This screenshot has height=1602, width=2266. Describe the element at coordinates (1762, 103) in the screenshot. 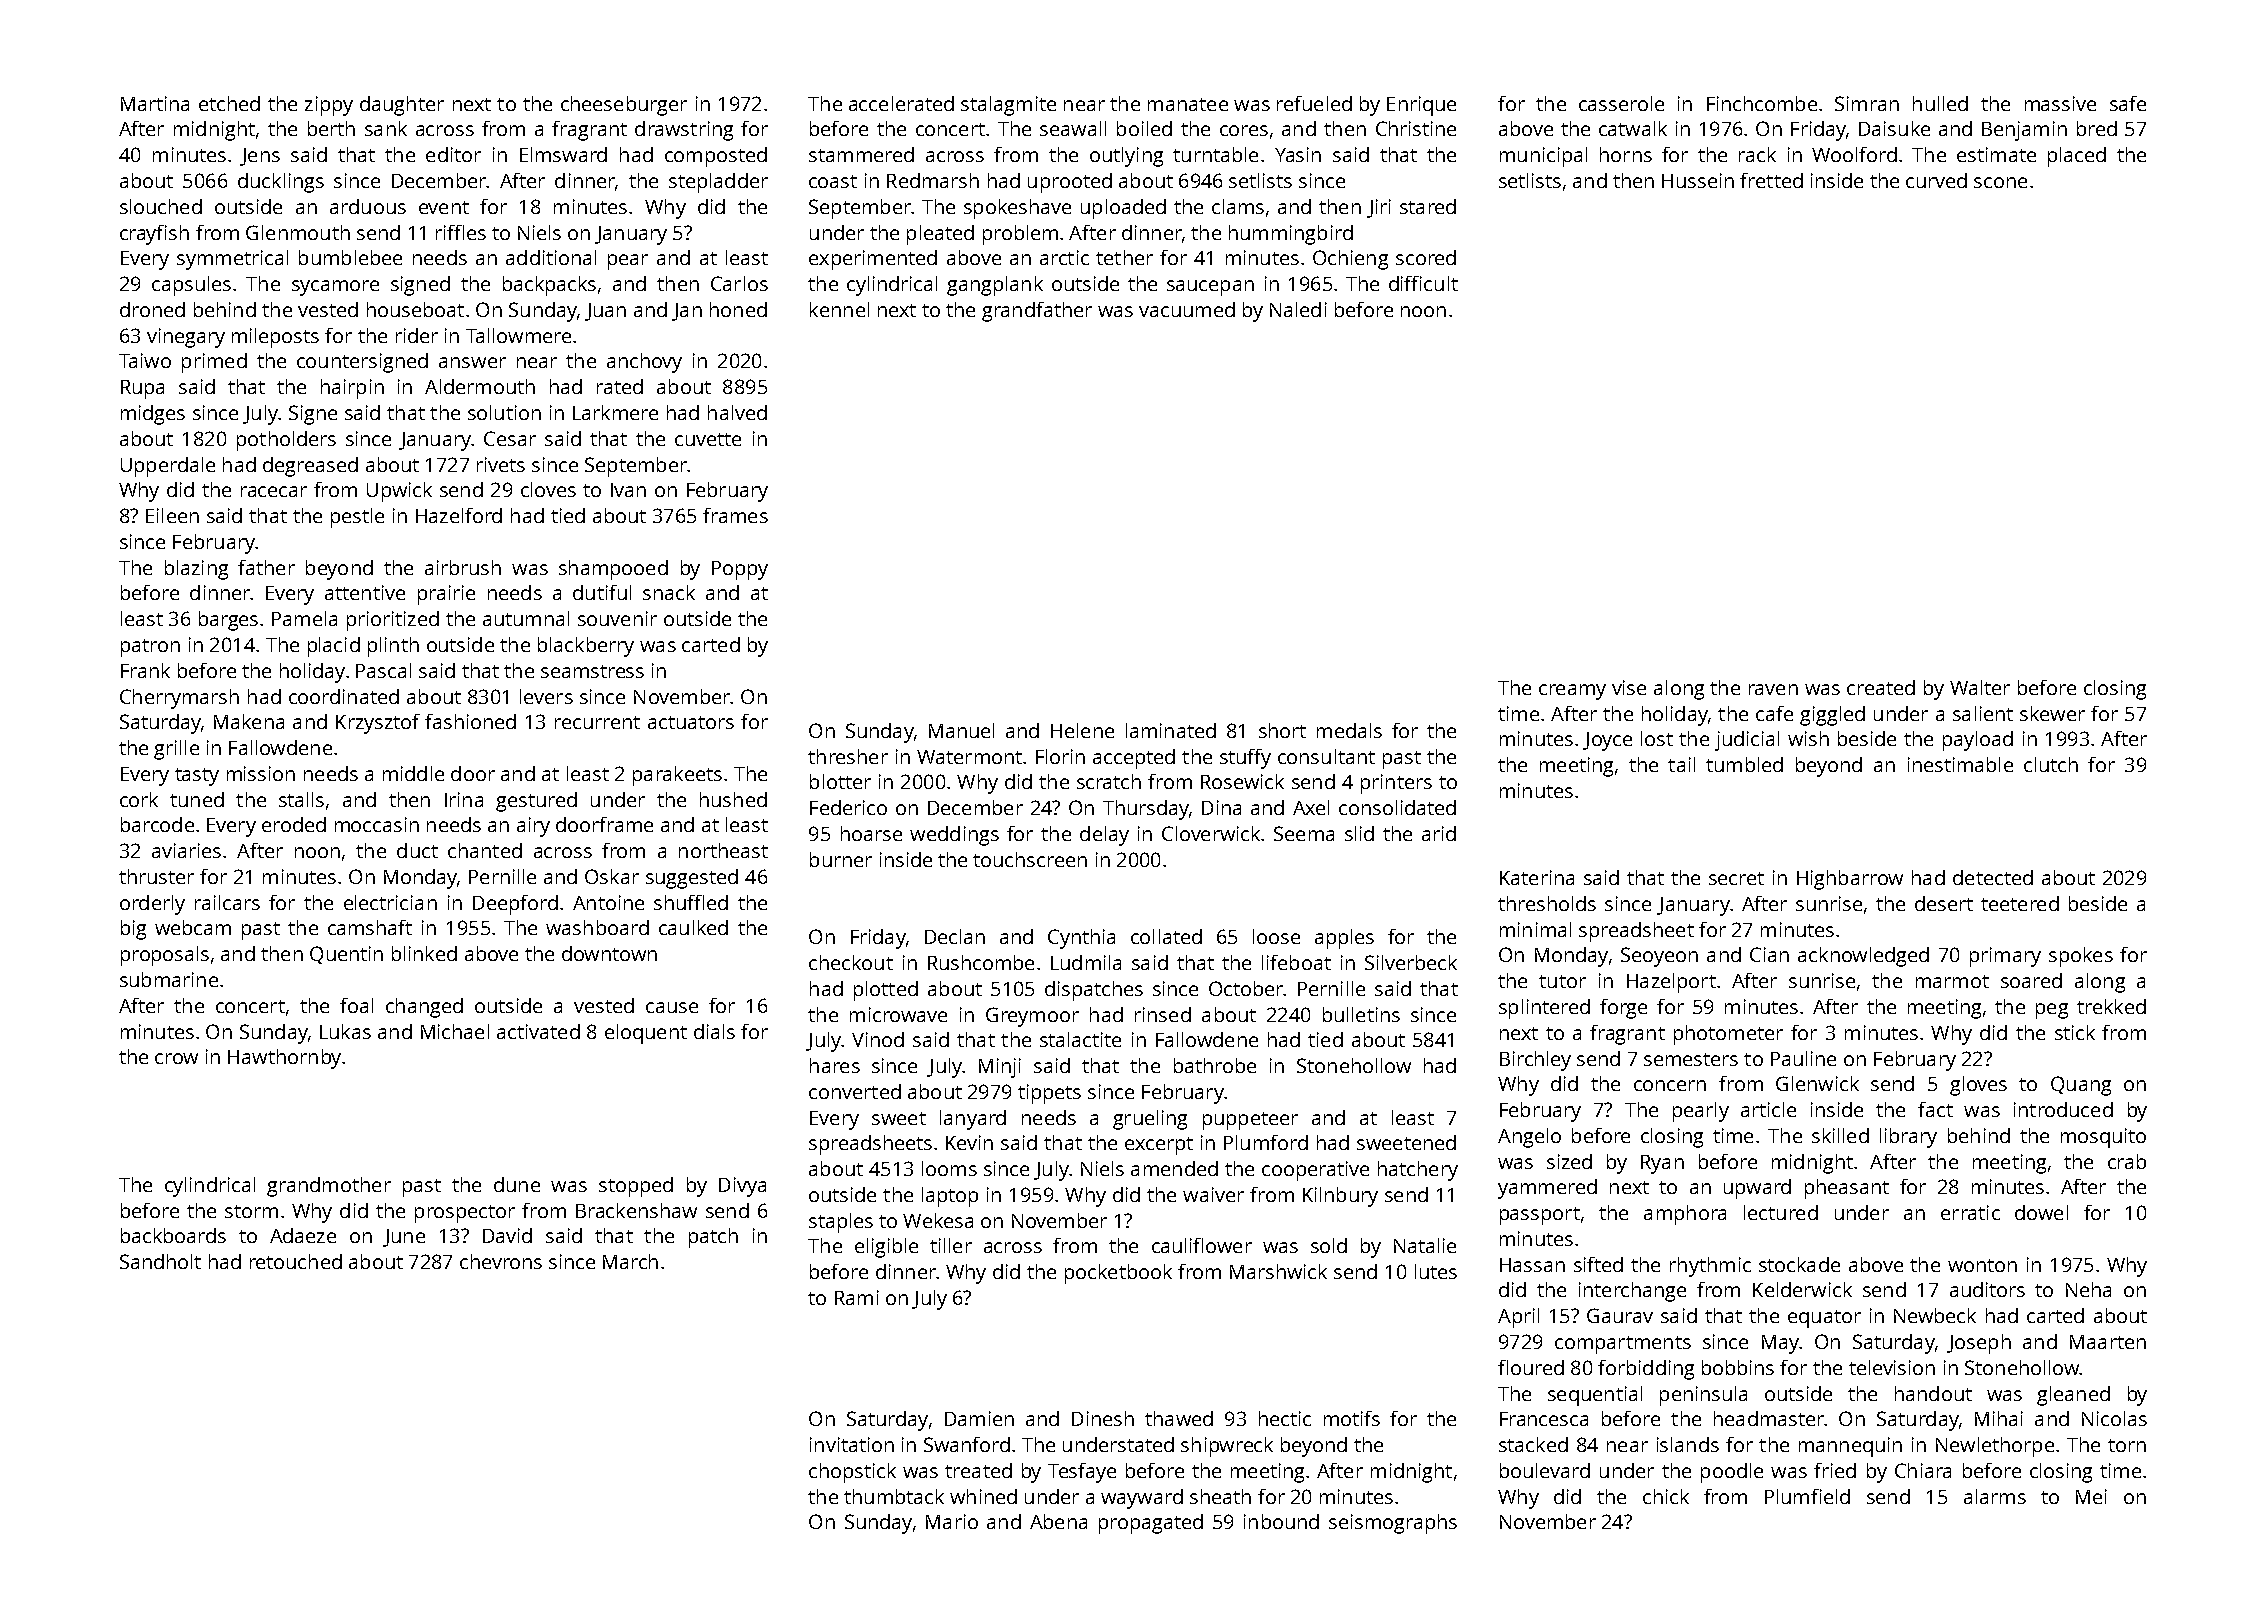

I see `Finchcombe` at that location.
